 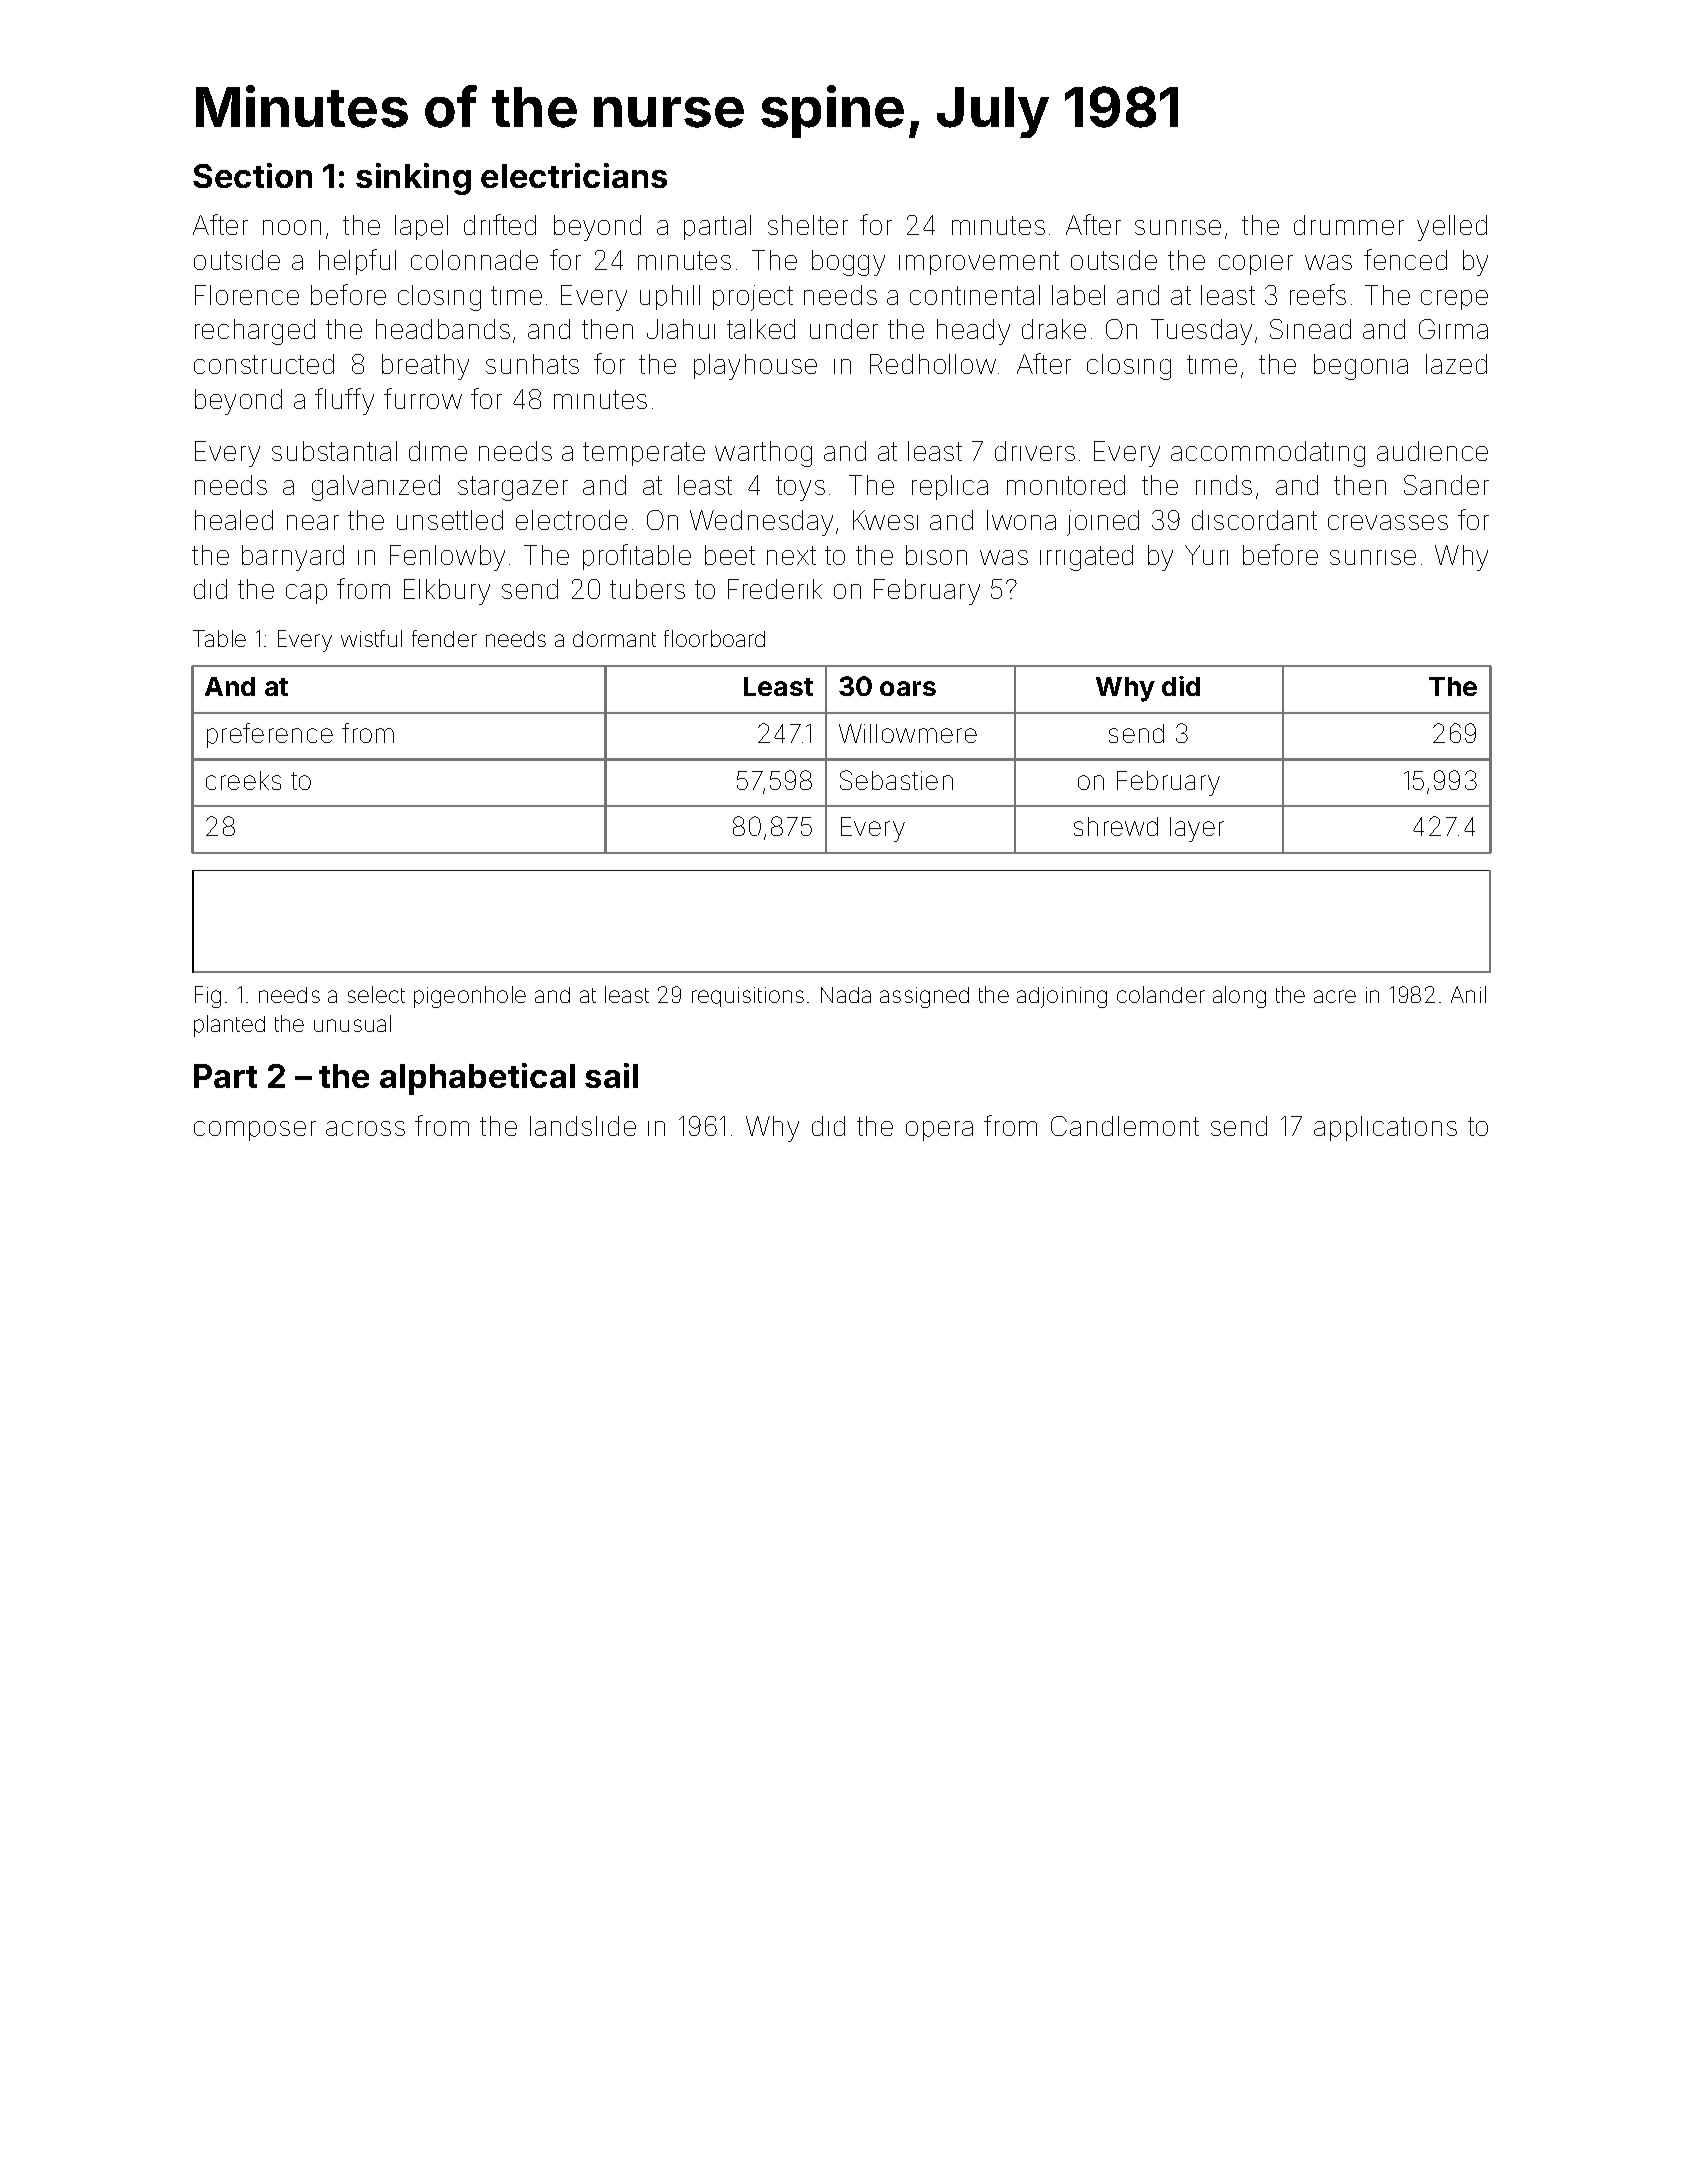 What do you see at coordinates (470, 997) in the screenshot?
I see `pigeonhole` at bounding box center [470, 997].
